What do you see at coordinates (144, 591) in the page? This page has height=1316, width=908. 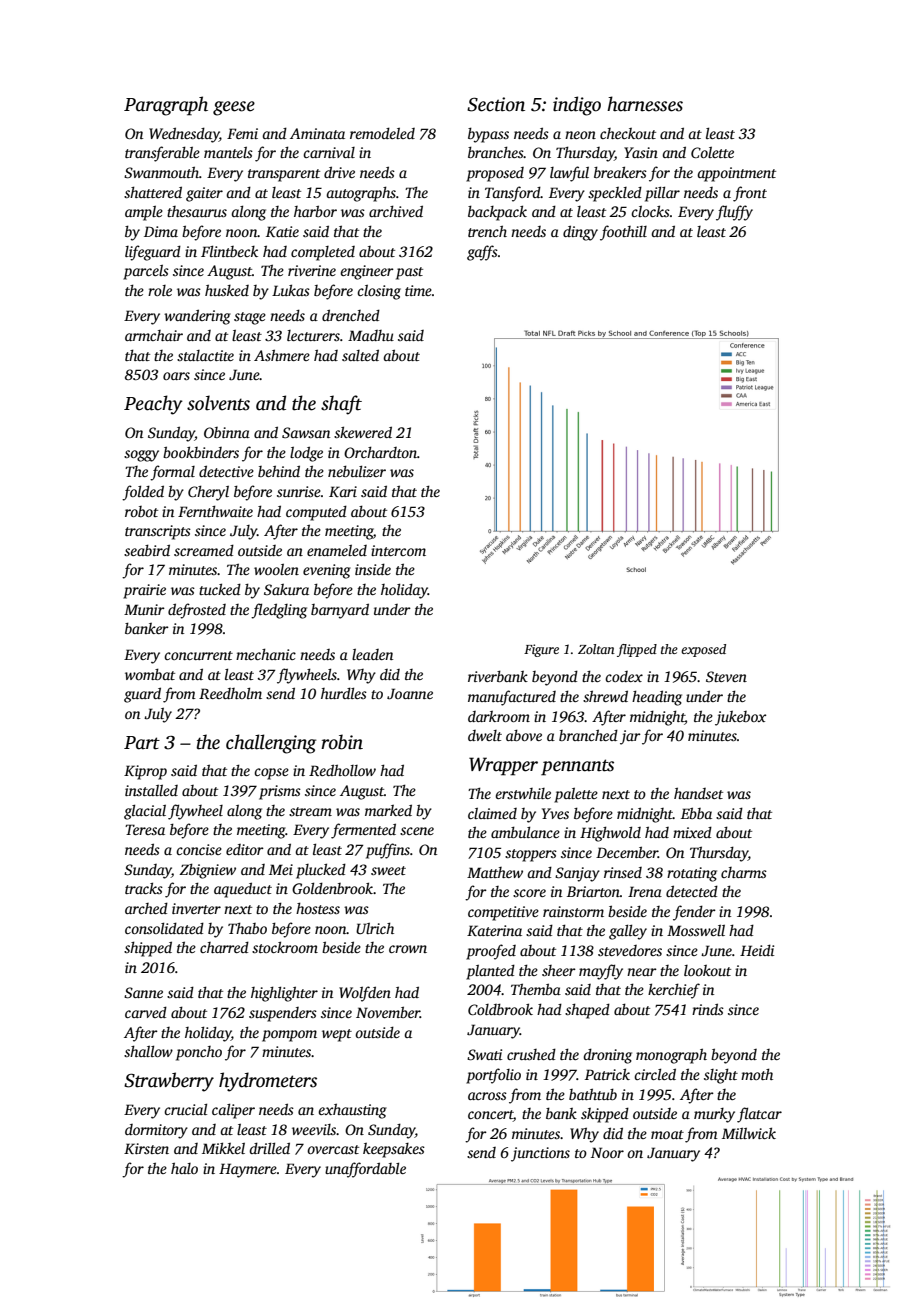 I see `prairie` at bounding box center [144, 591].
